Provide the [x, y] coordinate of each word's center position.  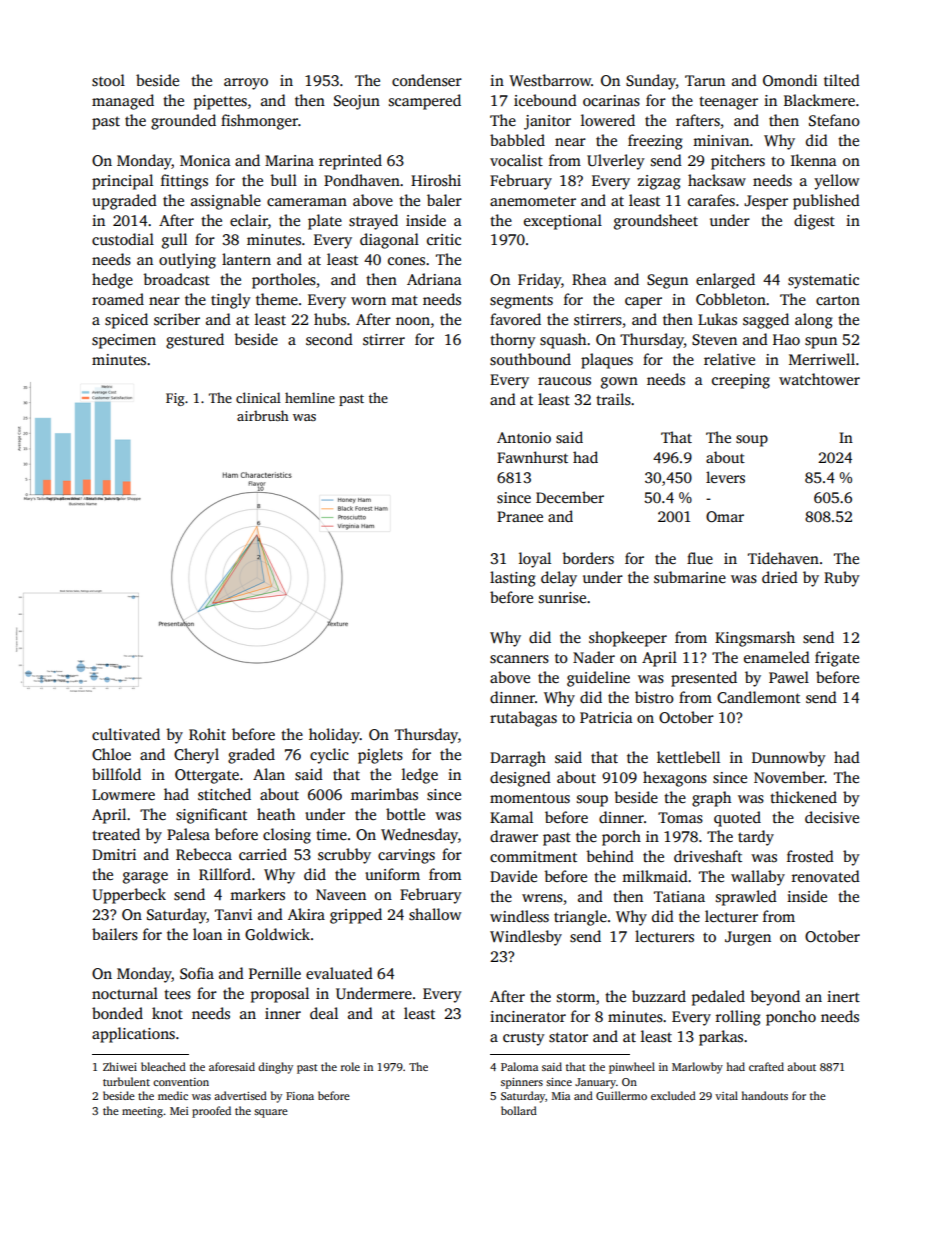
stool [108, 80]
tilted [842, 80]
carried [263, 854]
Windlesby [526, 938]
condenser [427, 80]
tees [177, 994]
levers [725, 477]
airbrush [263, 415]
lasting [513, 579]
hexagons [675, 779]
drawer [514, 836]
